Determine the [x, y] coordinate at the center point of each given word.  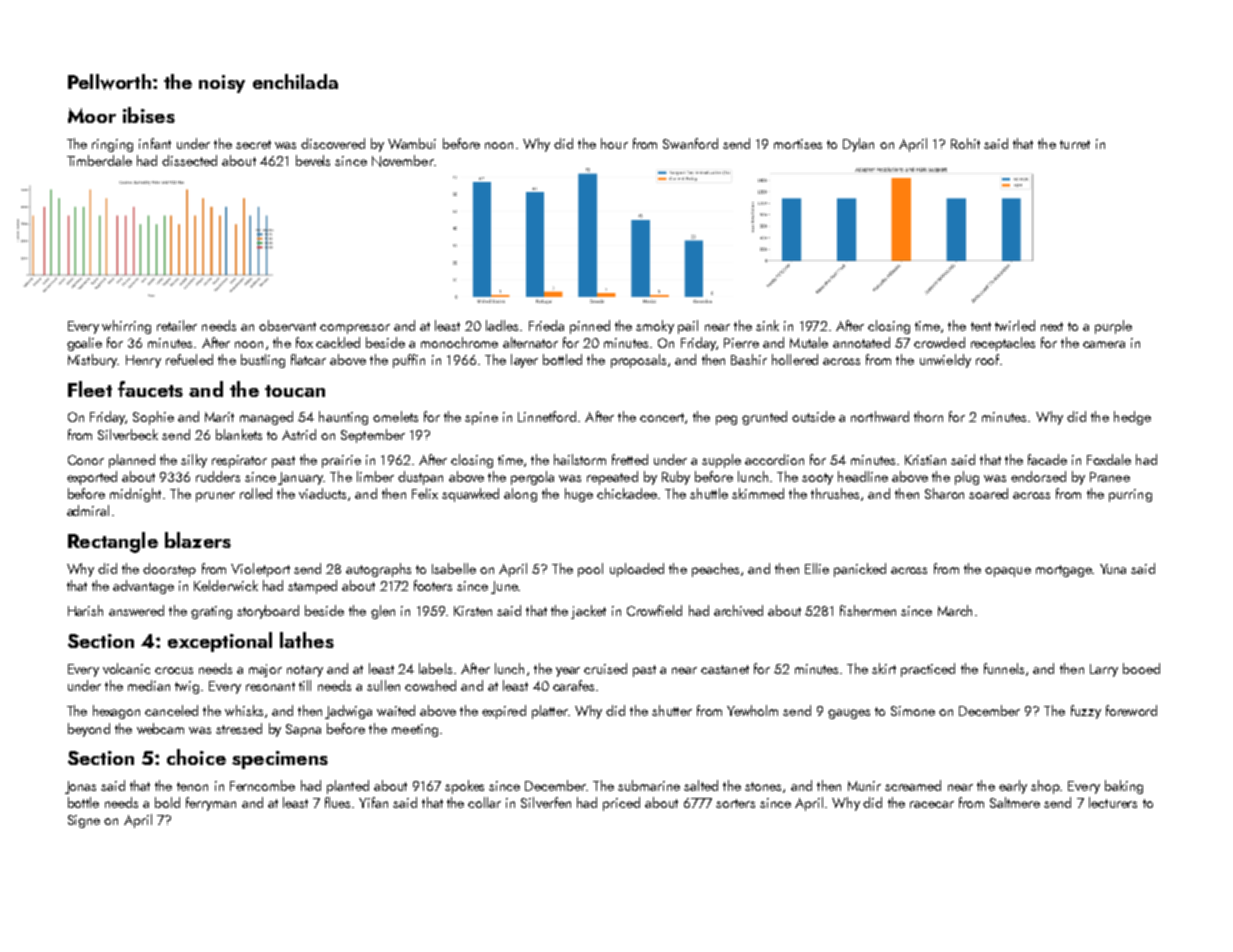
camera [1104, 344]
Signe [84, 821]
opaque [1008, 572]
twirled [1015, 325]
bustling [263, 361]
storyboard [268, 612]
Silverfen [546, 802]
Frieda [546, 325]
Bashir [749, 359]
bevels [313, 160]
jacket [588, 612]
